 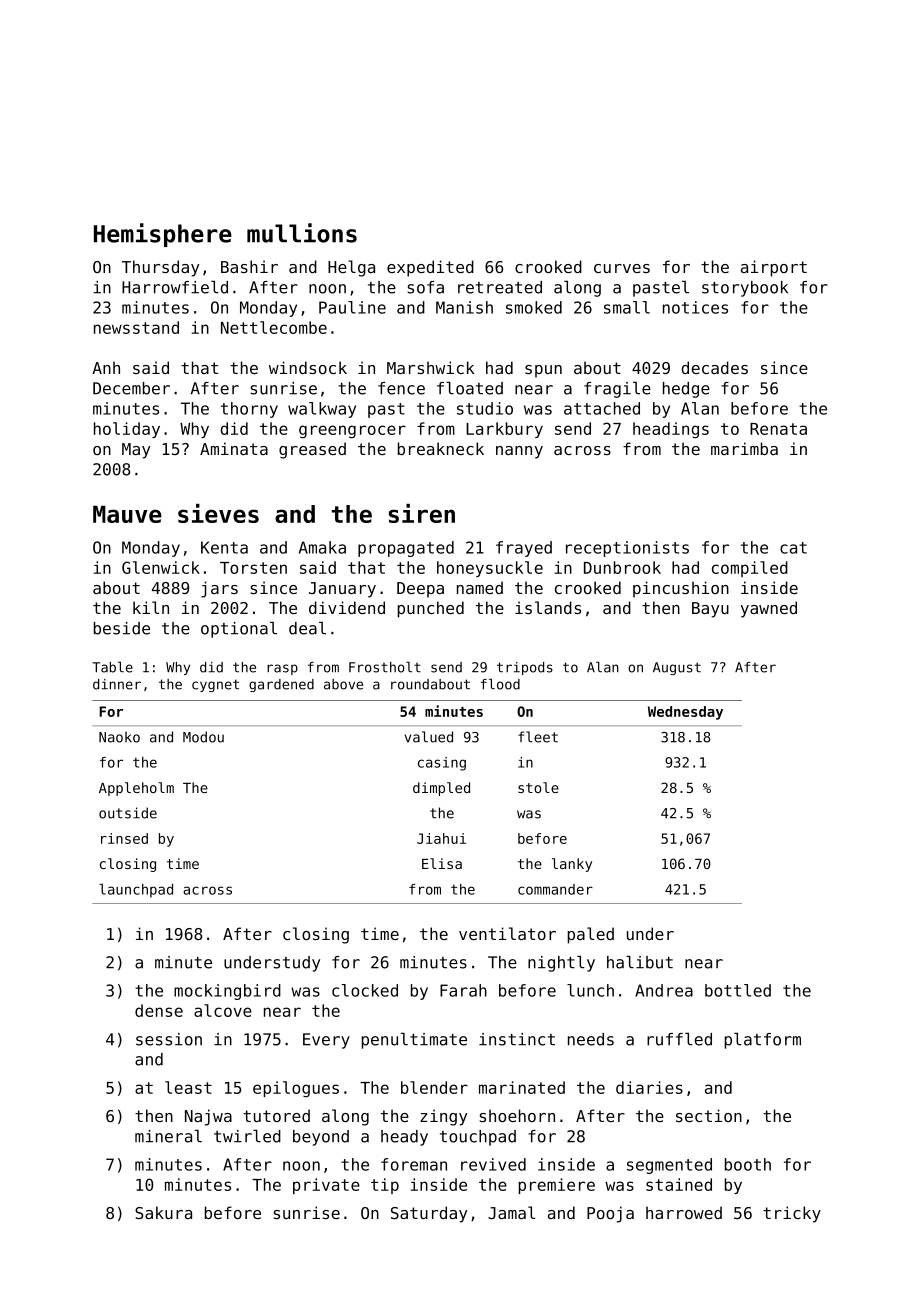 What do you see at coordinates (686, 390) in the screenshot?
I see `hedge` at bounding box center [686, 390].
